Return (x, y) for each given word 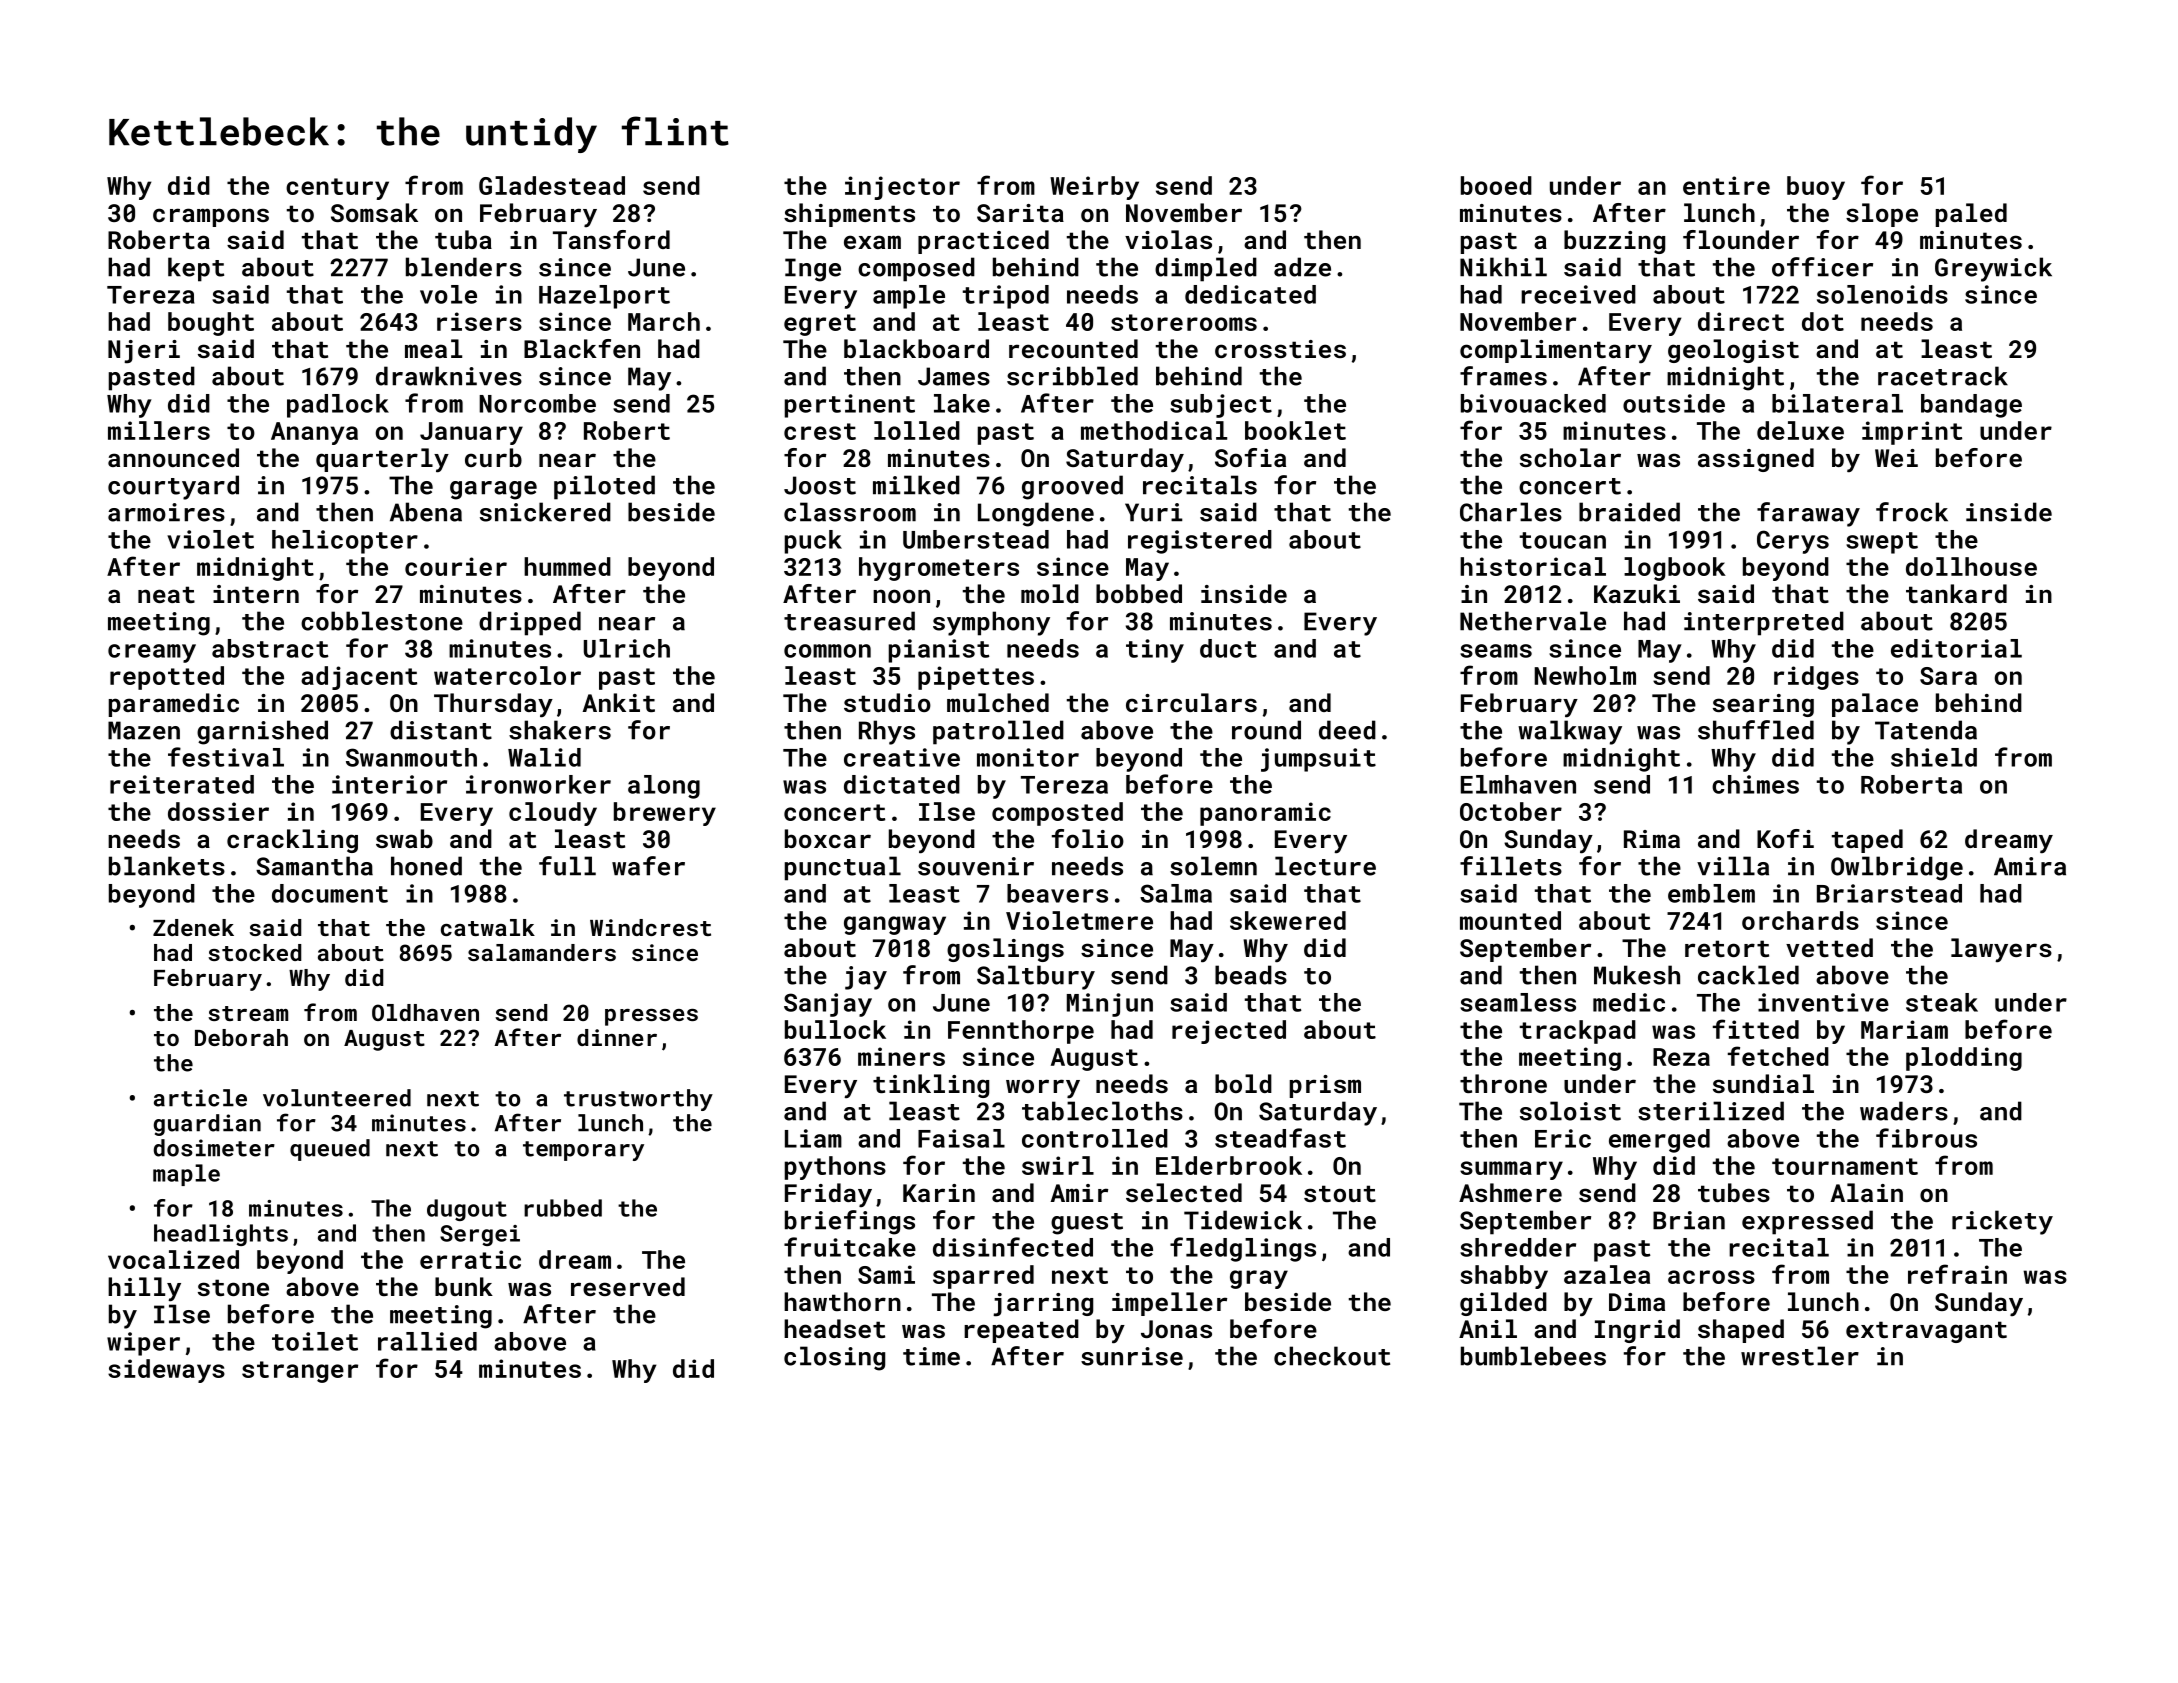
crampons (211, 217)
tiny (1155, 651)
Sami (886, 1274)
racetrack (1943, 376)
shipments (849, 215)
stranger (300, 1372)
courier (456, 566)
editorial (1956, 648)
